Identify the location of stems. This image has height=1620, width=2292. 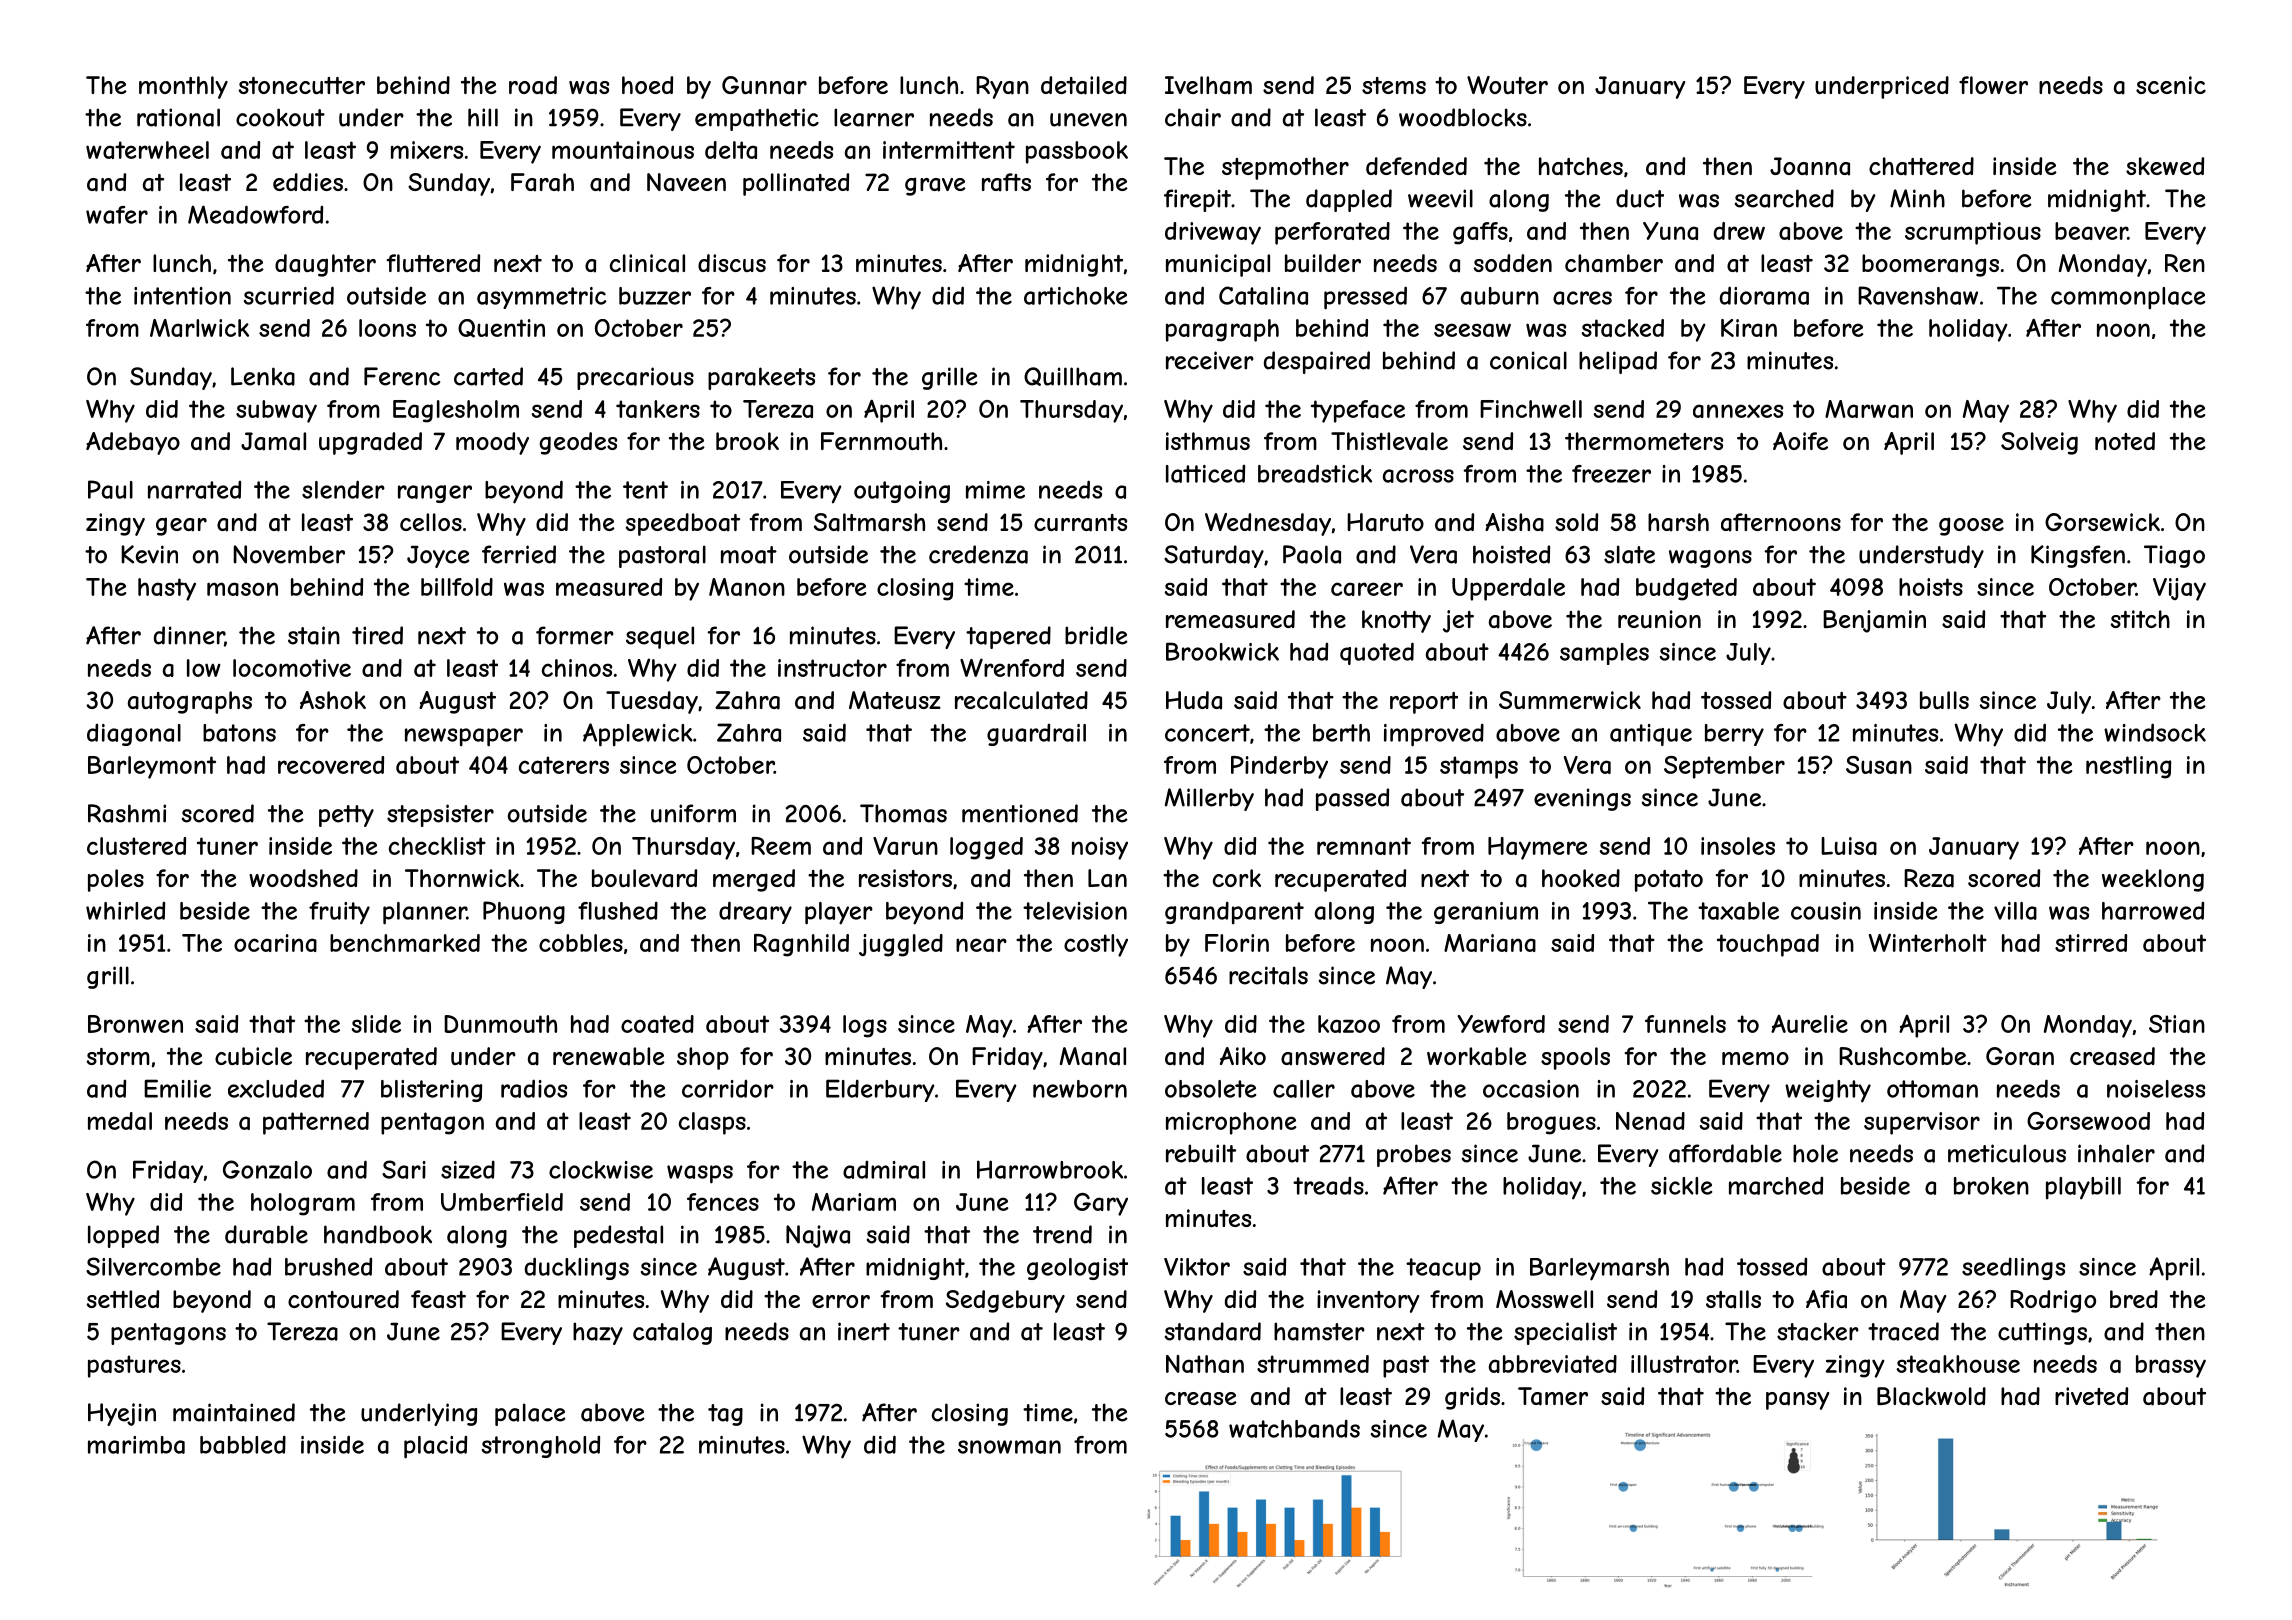
(1394, 85).
